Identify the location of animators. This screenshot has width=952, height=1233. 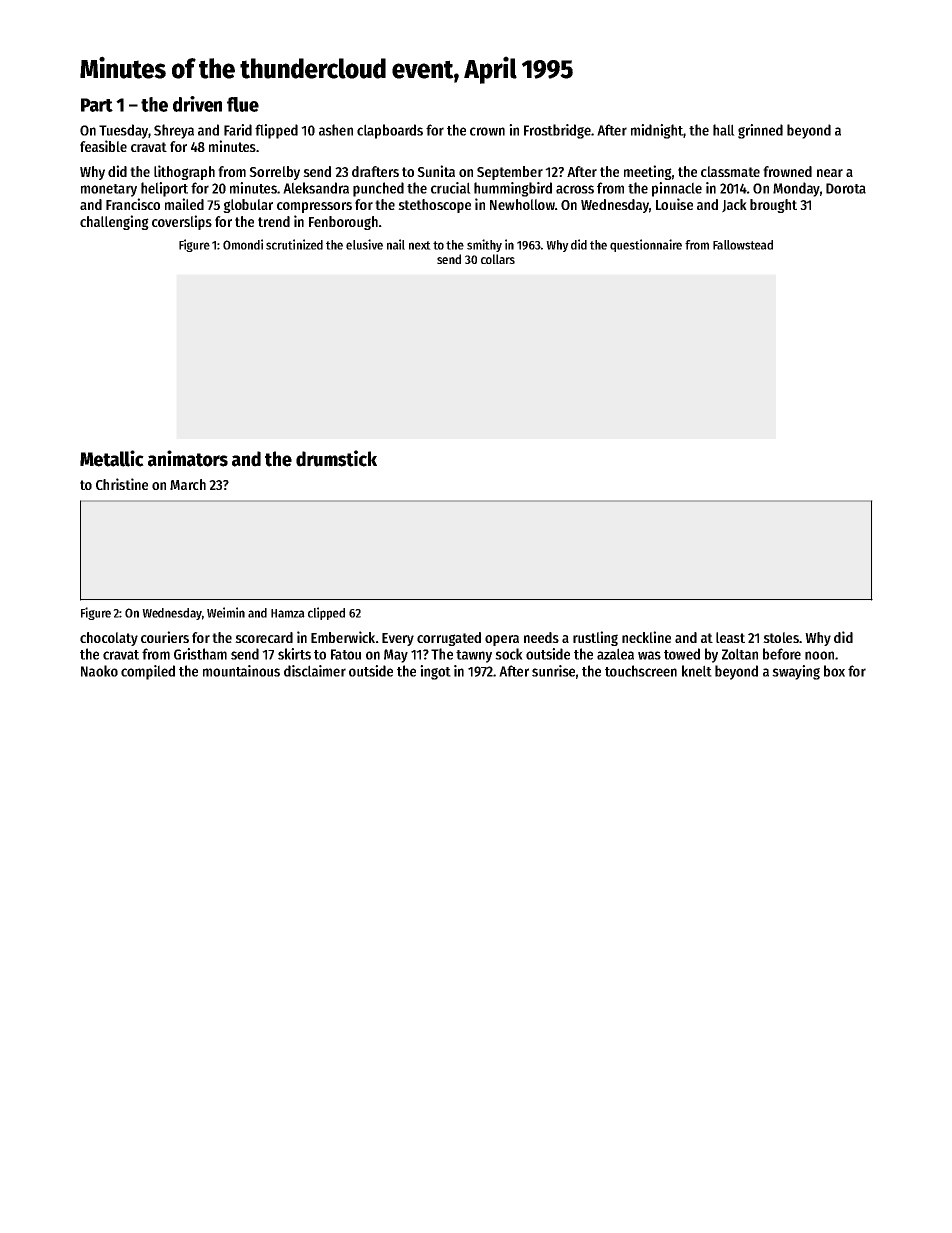
(188, 458).
